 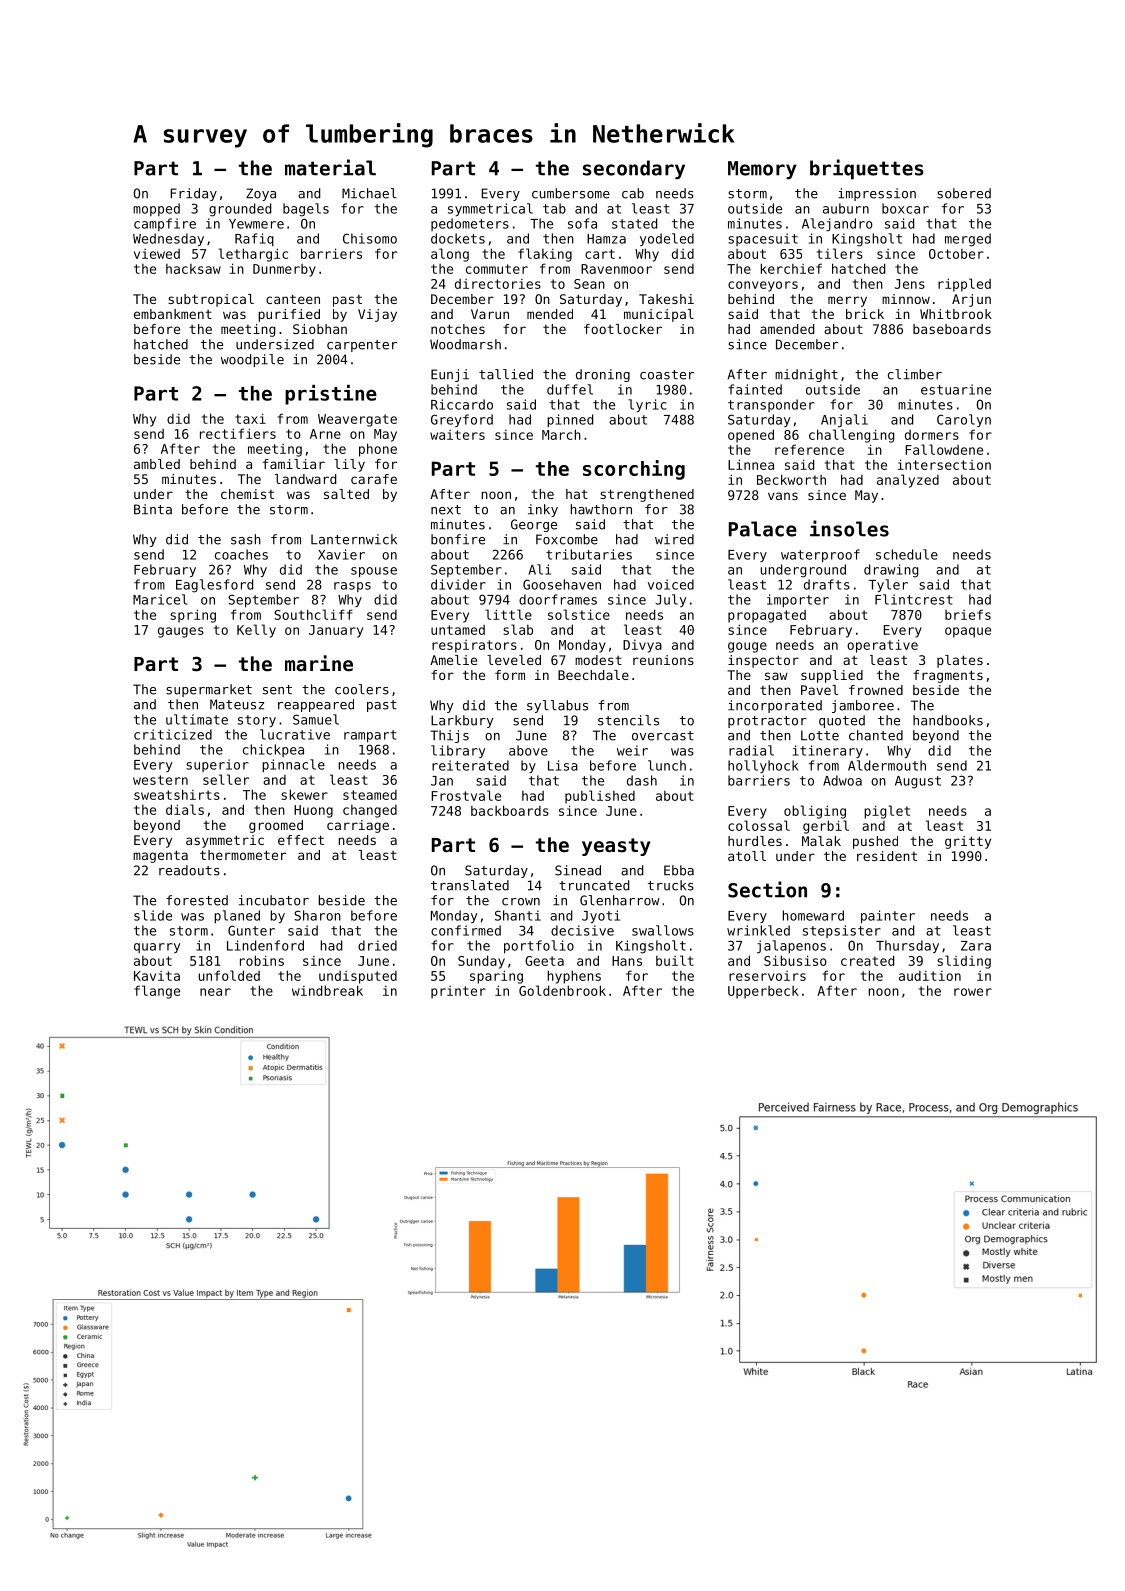 I want to click on portfolio, so click(x=539, y=947).
